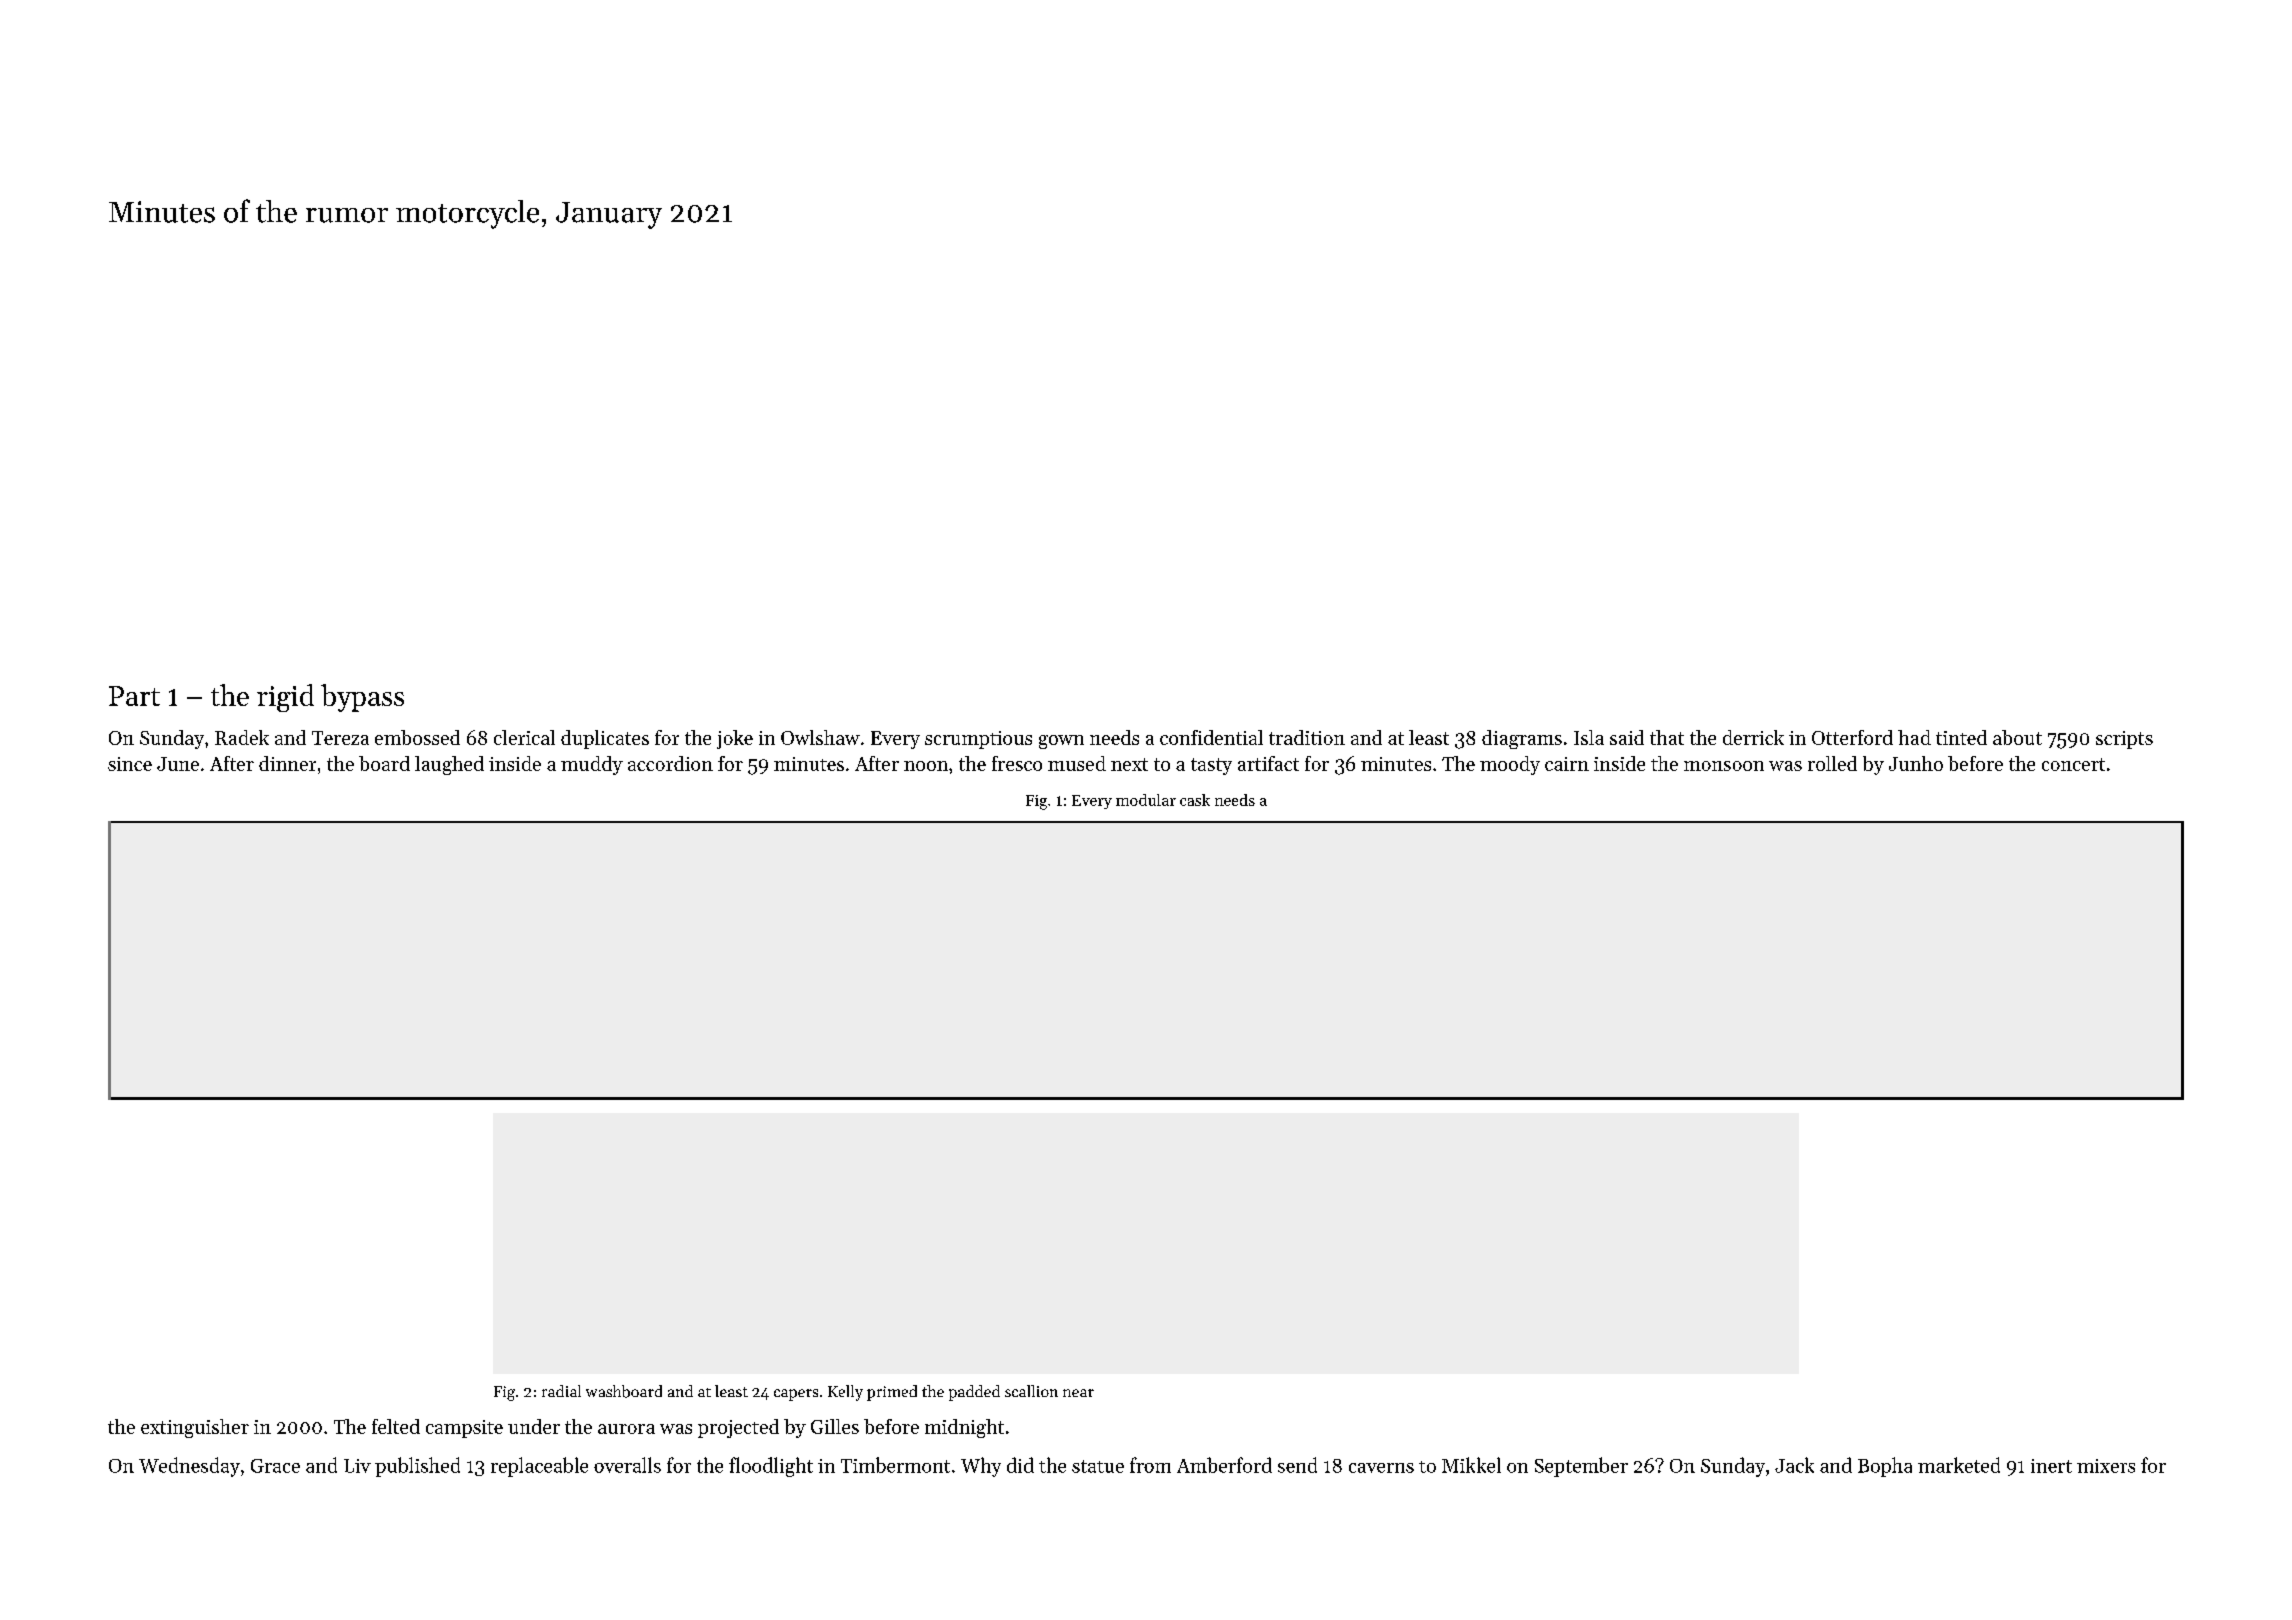 Image resolution: width=2292 pixels, height=1620 pixels. Describe the element at coordinates (1078, 1393) in the screenshot. I see `near` at that location.
